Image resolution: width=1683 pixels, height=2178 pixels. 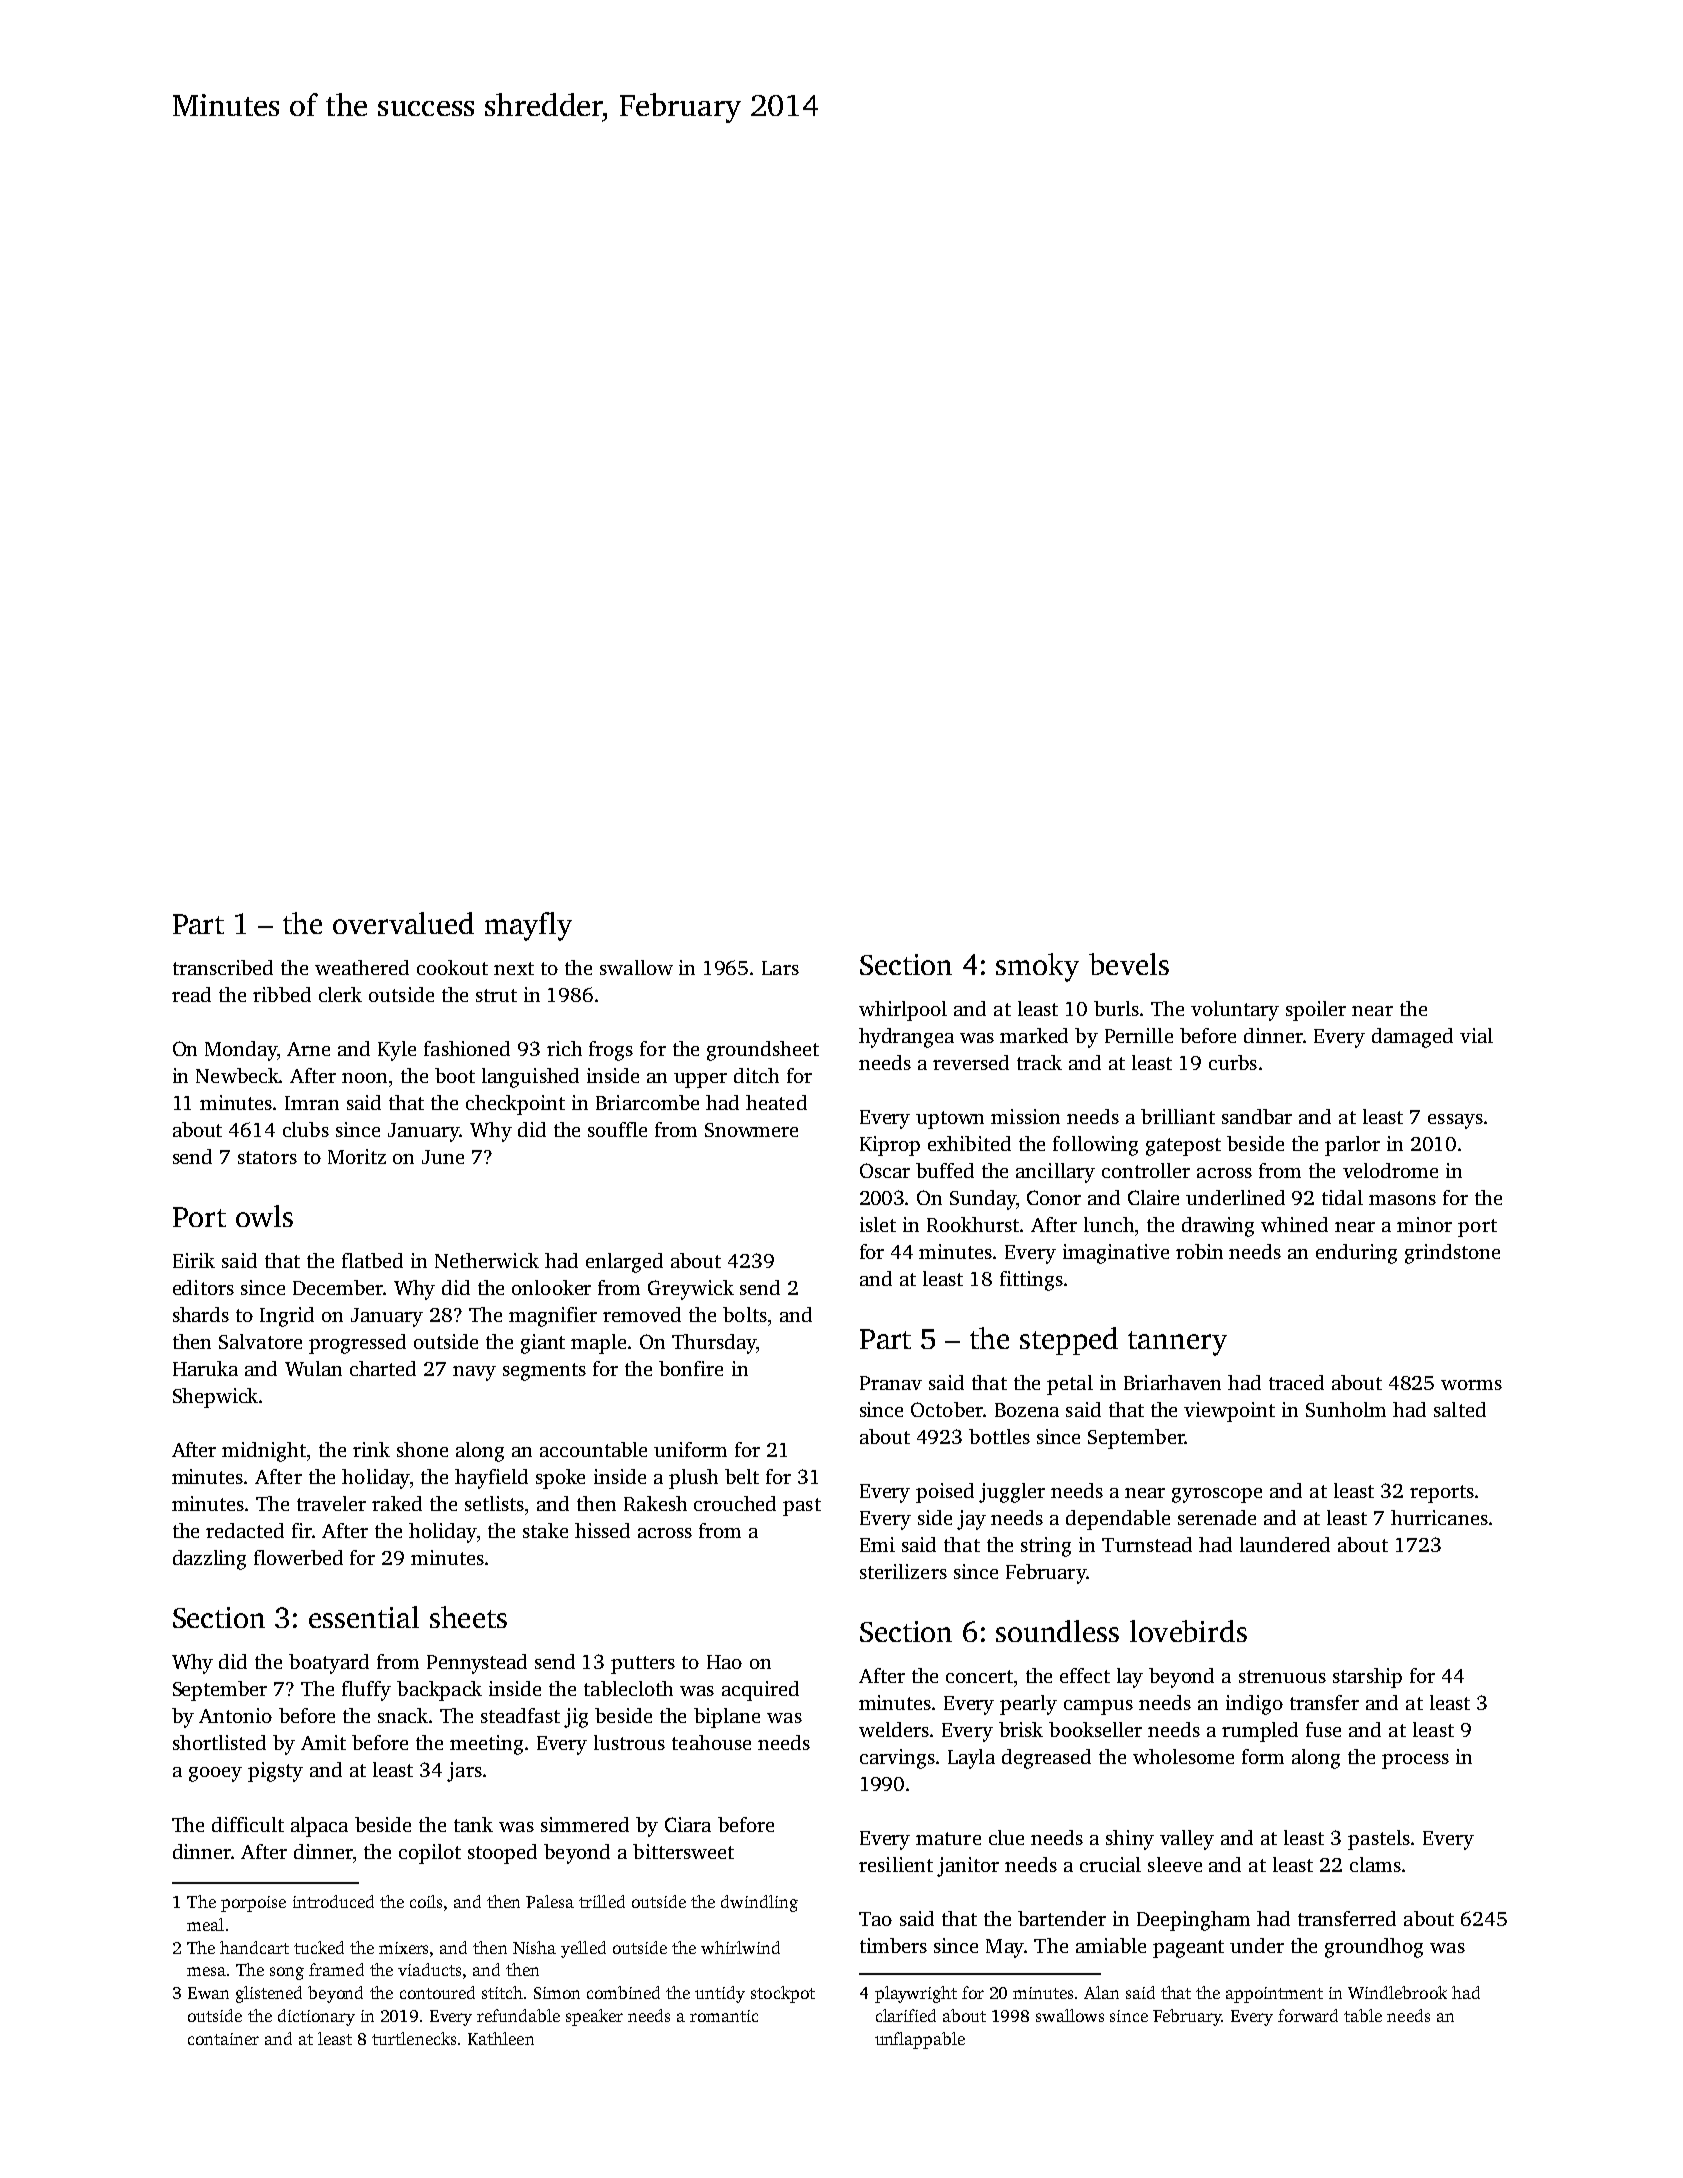 What do you see at coordinates (751, 1130) in the document?
I see `Snowmere` at bounding box center [751, 1130].
